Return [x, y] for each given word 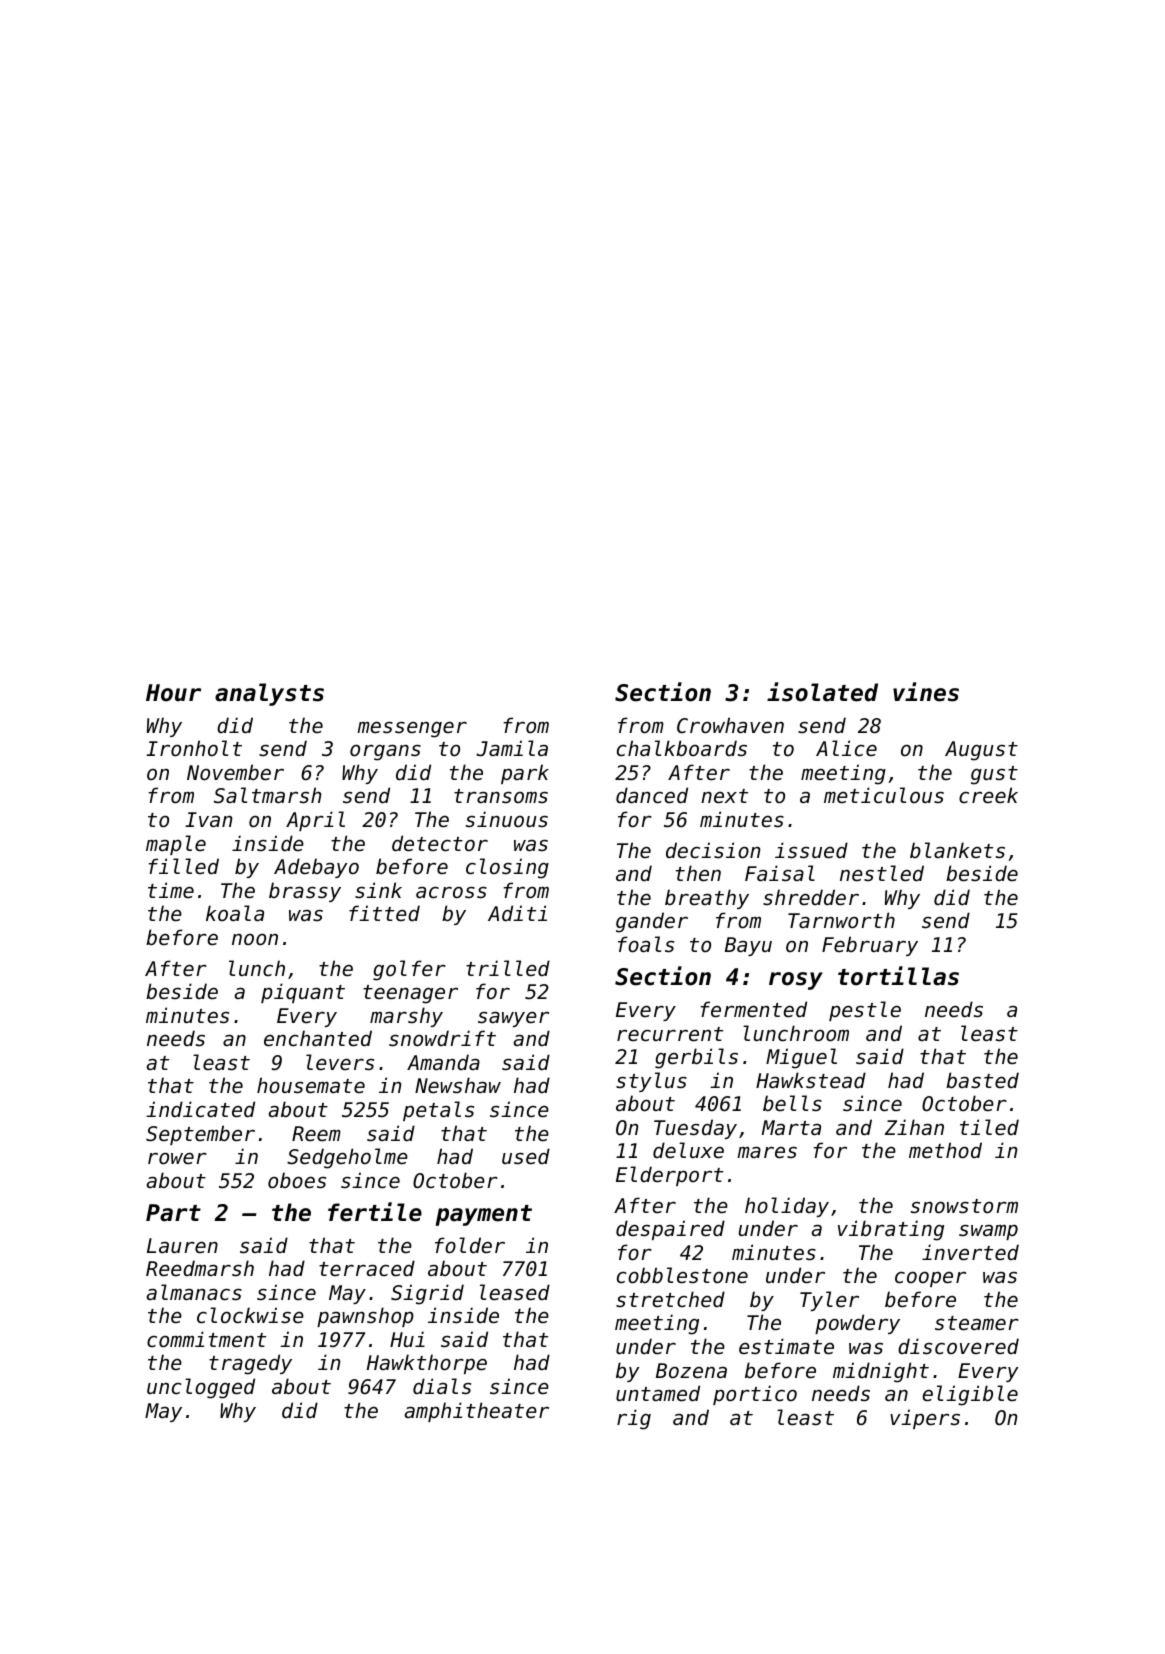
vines [926, 692]
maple [176, 845]
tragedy [250, 1364]
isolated [822, 692]
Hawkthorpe [427, 1364]
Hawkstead [811, 1080]
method [945, 1150]
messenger [412, 729]
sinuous [507, 819]
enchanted [318, 1038]
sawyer [513, 1019]
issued [811, 850]
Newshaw [458, 1085]
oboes [297, 1180]
